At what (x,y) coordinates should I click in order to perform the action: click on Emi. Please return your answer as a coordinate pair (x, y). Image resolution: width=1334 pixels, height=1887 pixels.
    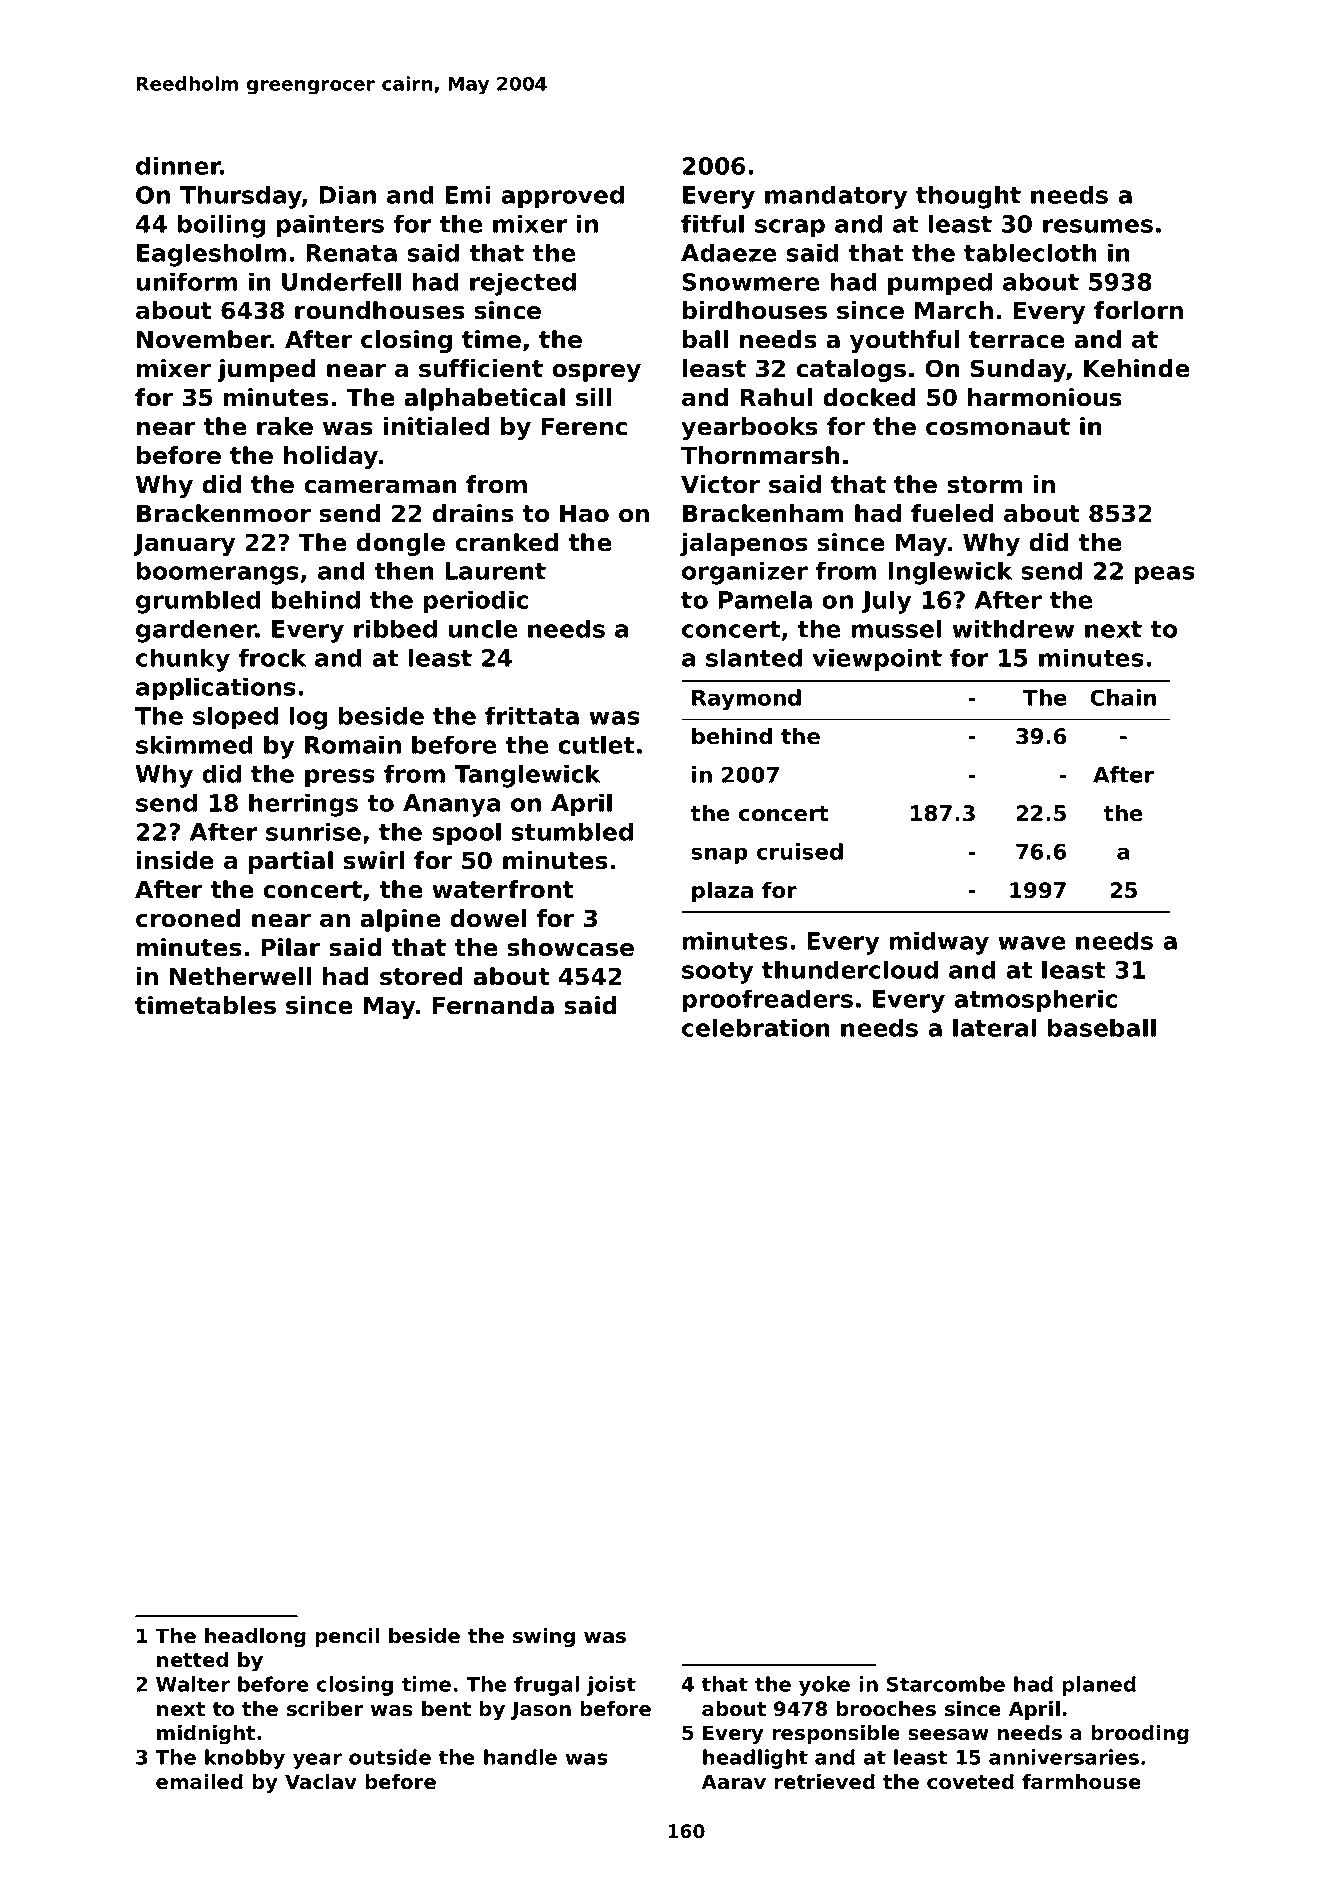
    Looking at the image, I should click on (467, 194).
